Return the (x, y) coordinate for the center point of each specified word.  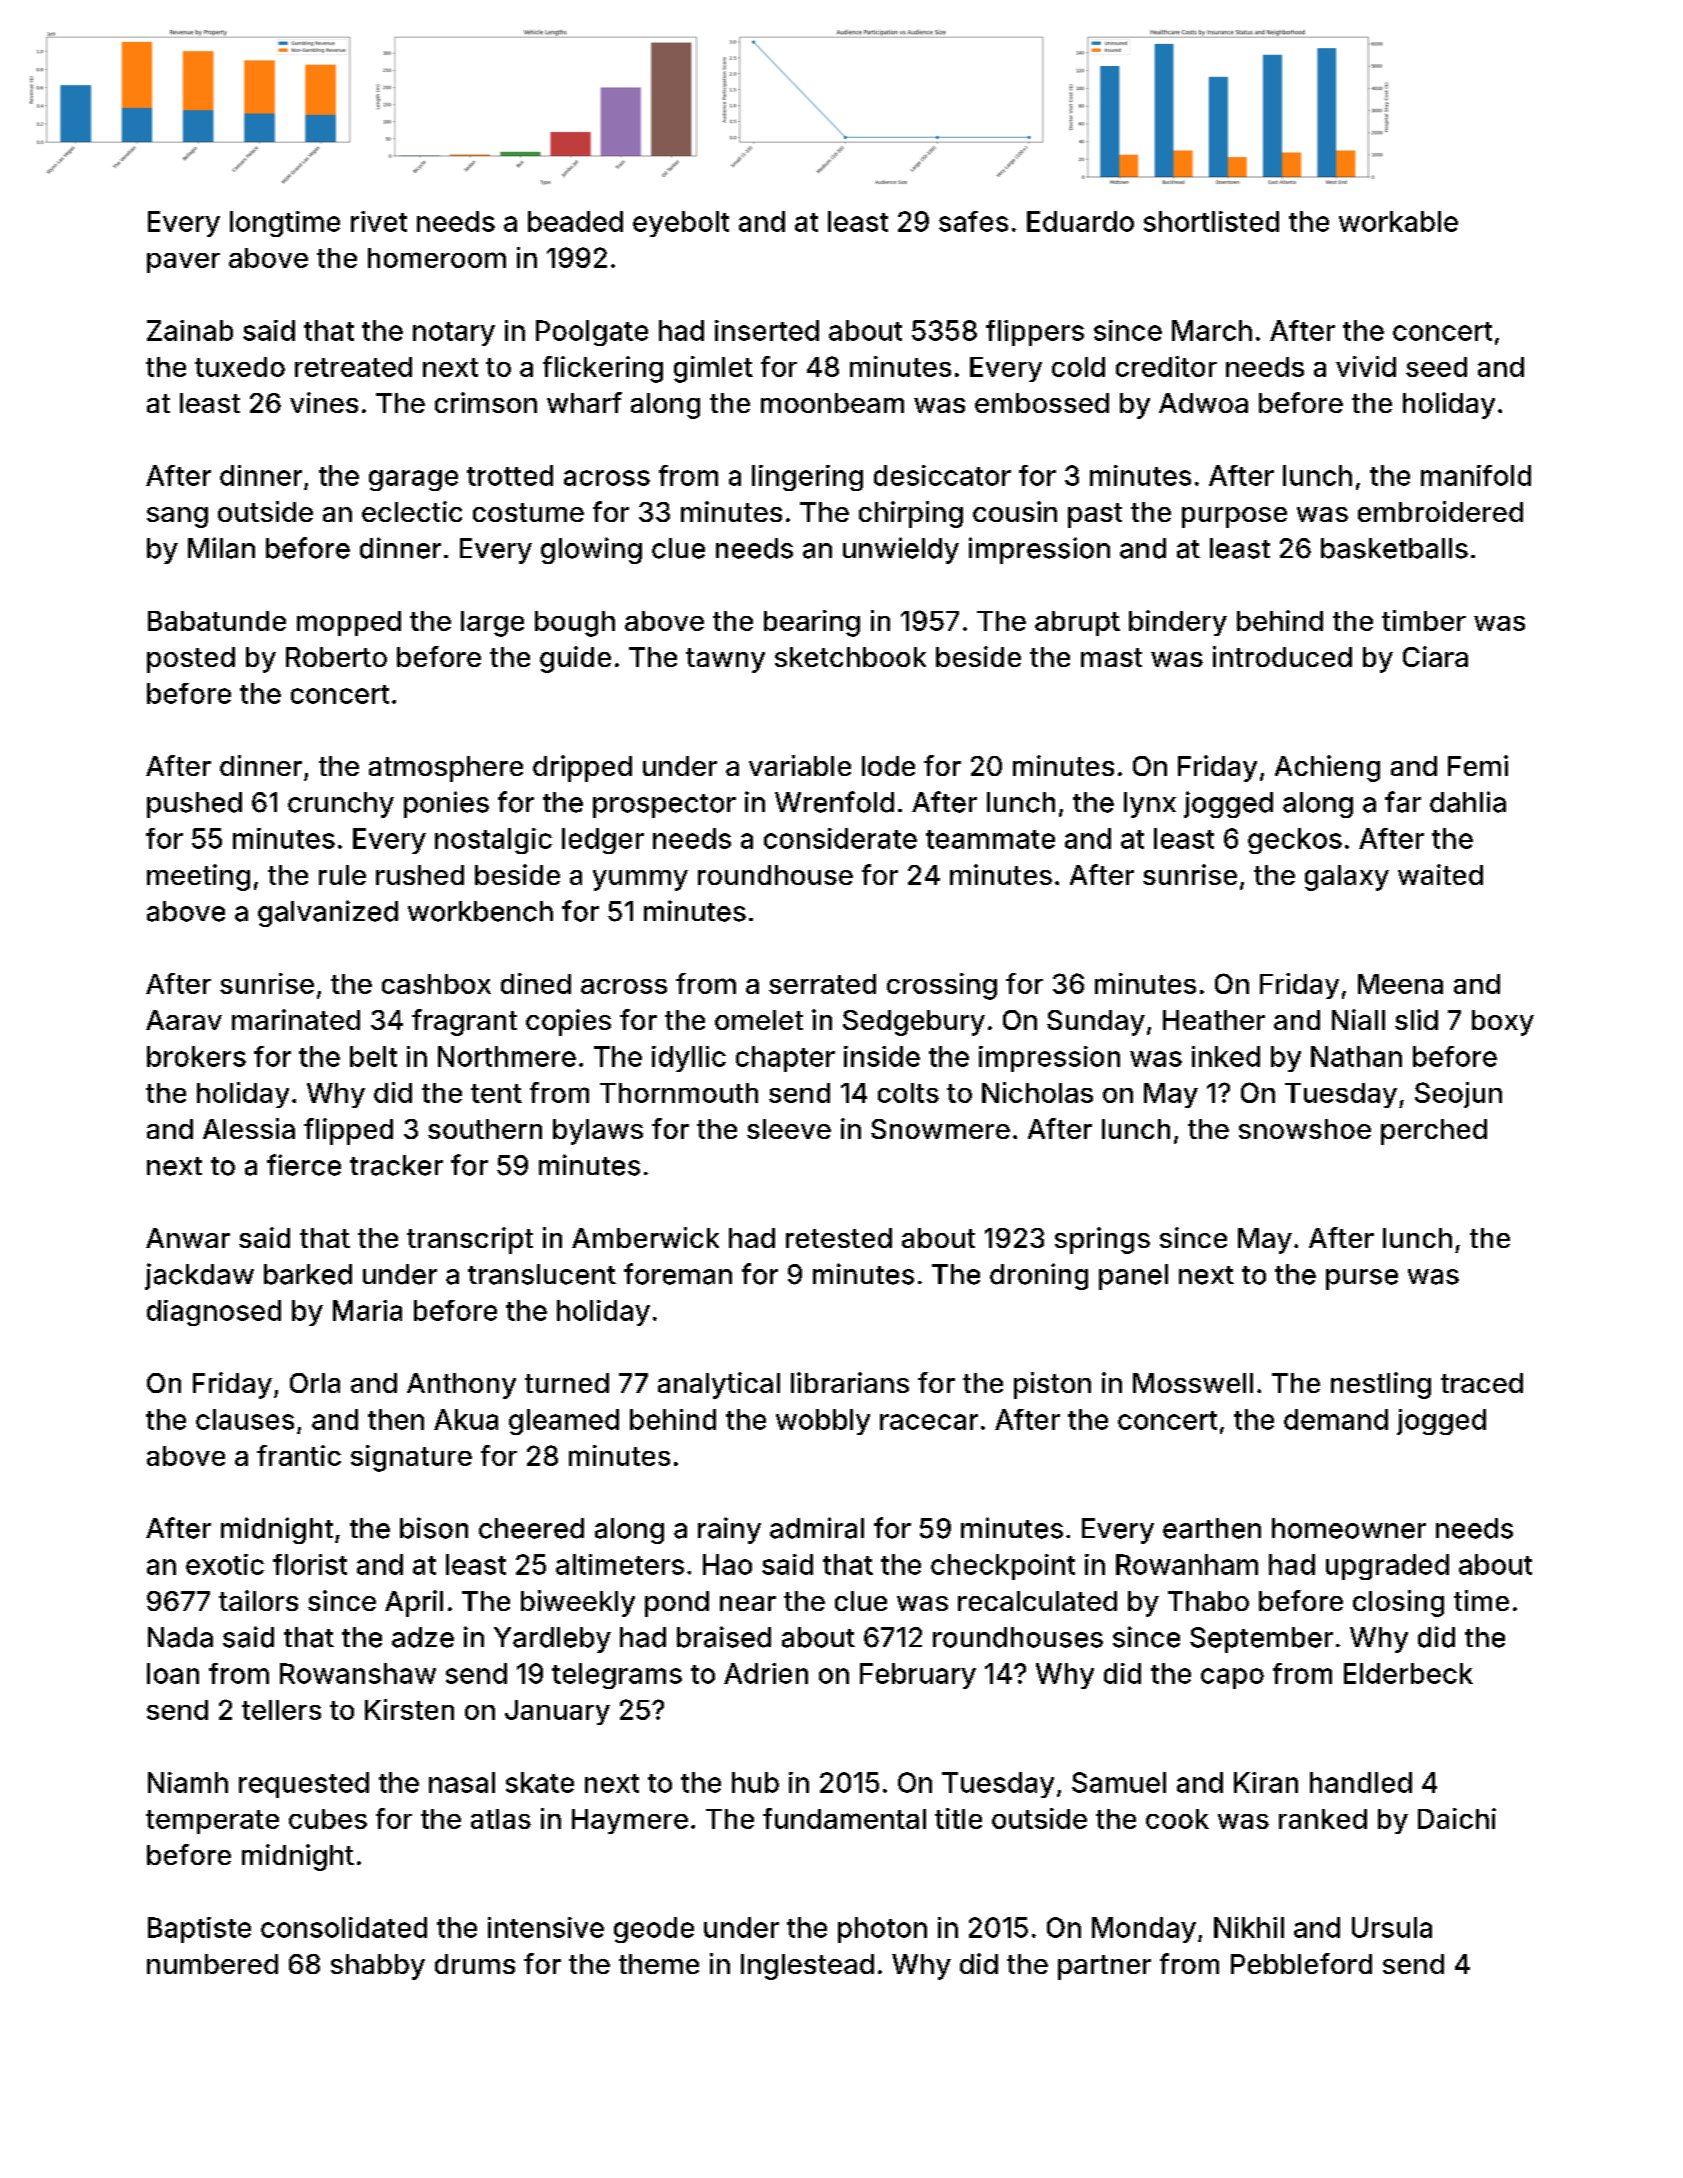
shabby (378, 1967)
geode (654, 1930)
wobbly (823, 1422)
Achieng (1327, 768)
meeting (198, 877)
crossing (942, 986)
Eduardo (1080, 221)
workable (1398, 221)
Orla (315, 1383)
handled (1361, 1782)
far (1403, 802)
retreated (353, 367)
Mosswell (1193, 1383)
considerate (840, 838)
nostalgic (493, 841)
